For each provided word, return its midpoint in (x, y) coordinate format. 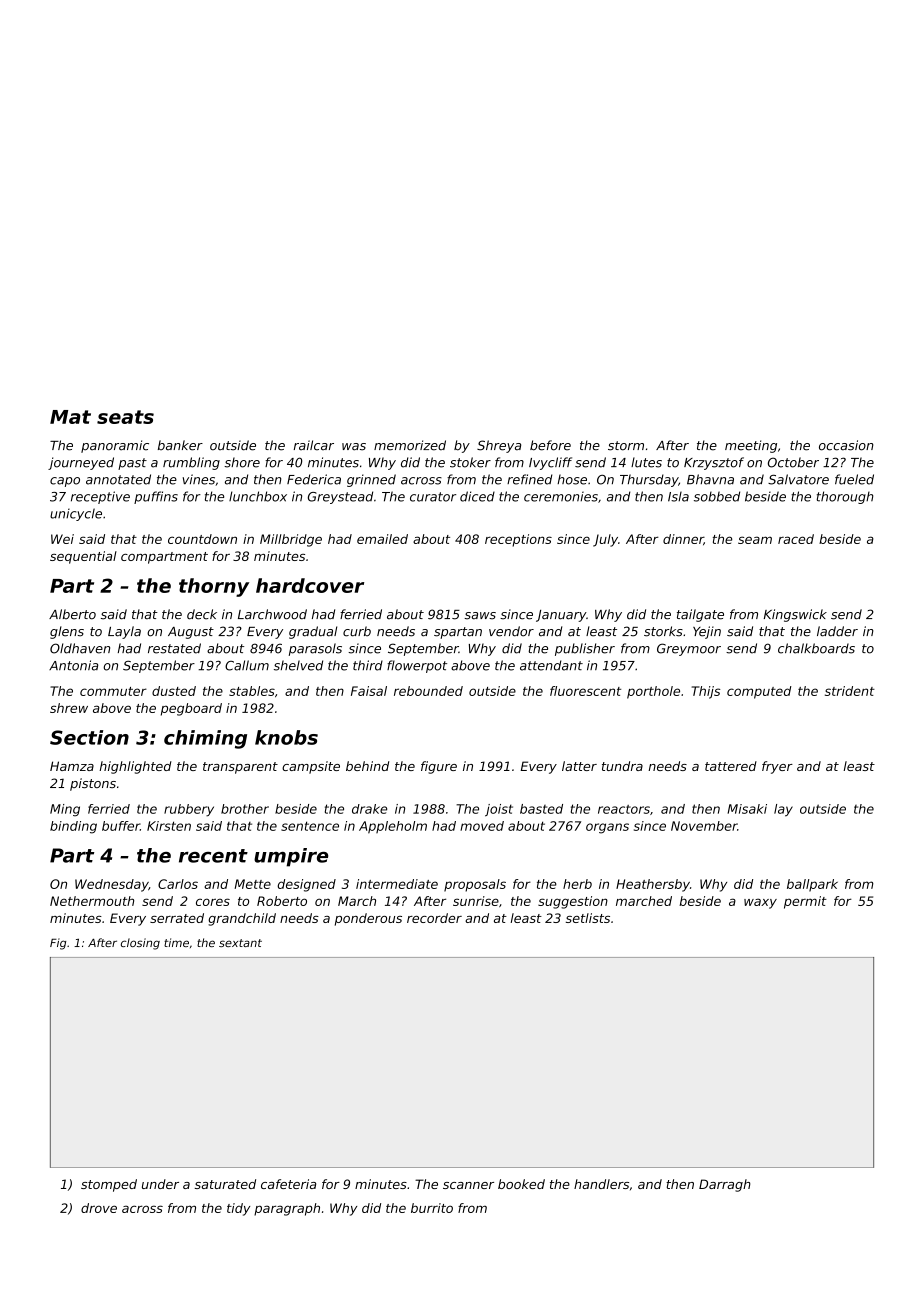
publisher (585, 649)
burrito (432, 1208)
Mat (70, 417)
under (160, 1184)
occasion (846, 445)
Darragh (725, 1185)
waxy (760, 903)
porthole (653, 692)
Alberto (72, 614)
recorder (434, 918)
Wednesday (112, 885)
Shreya (499, 446)
